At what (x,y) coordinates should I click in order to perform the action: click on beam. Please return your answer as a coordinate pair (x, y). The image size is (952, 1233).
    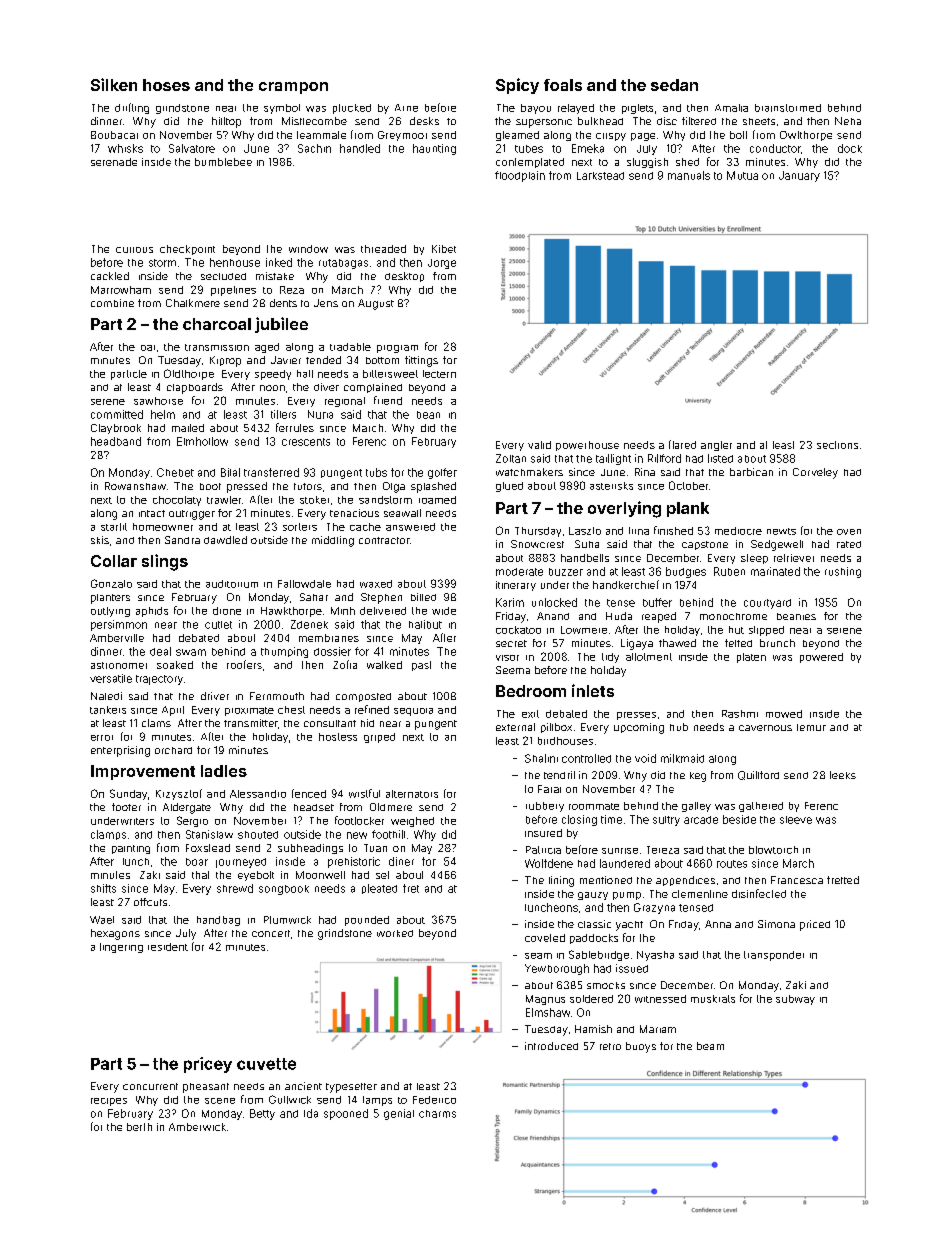
    Looking at the image, I should click on (710, 1046).
